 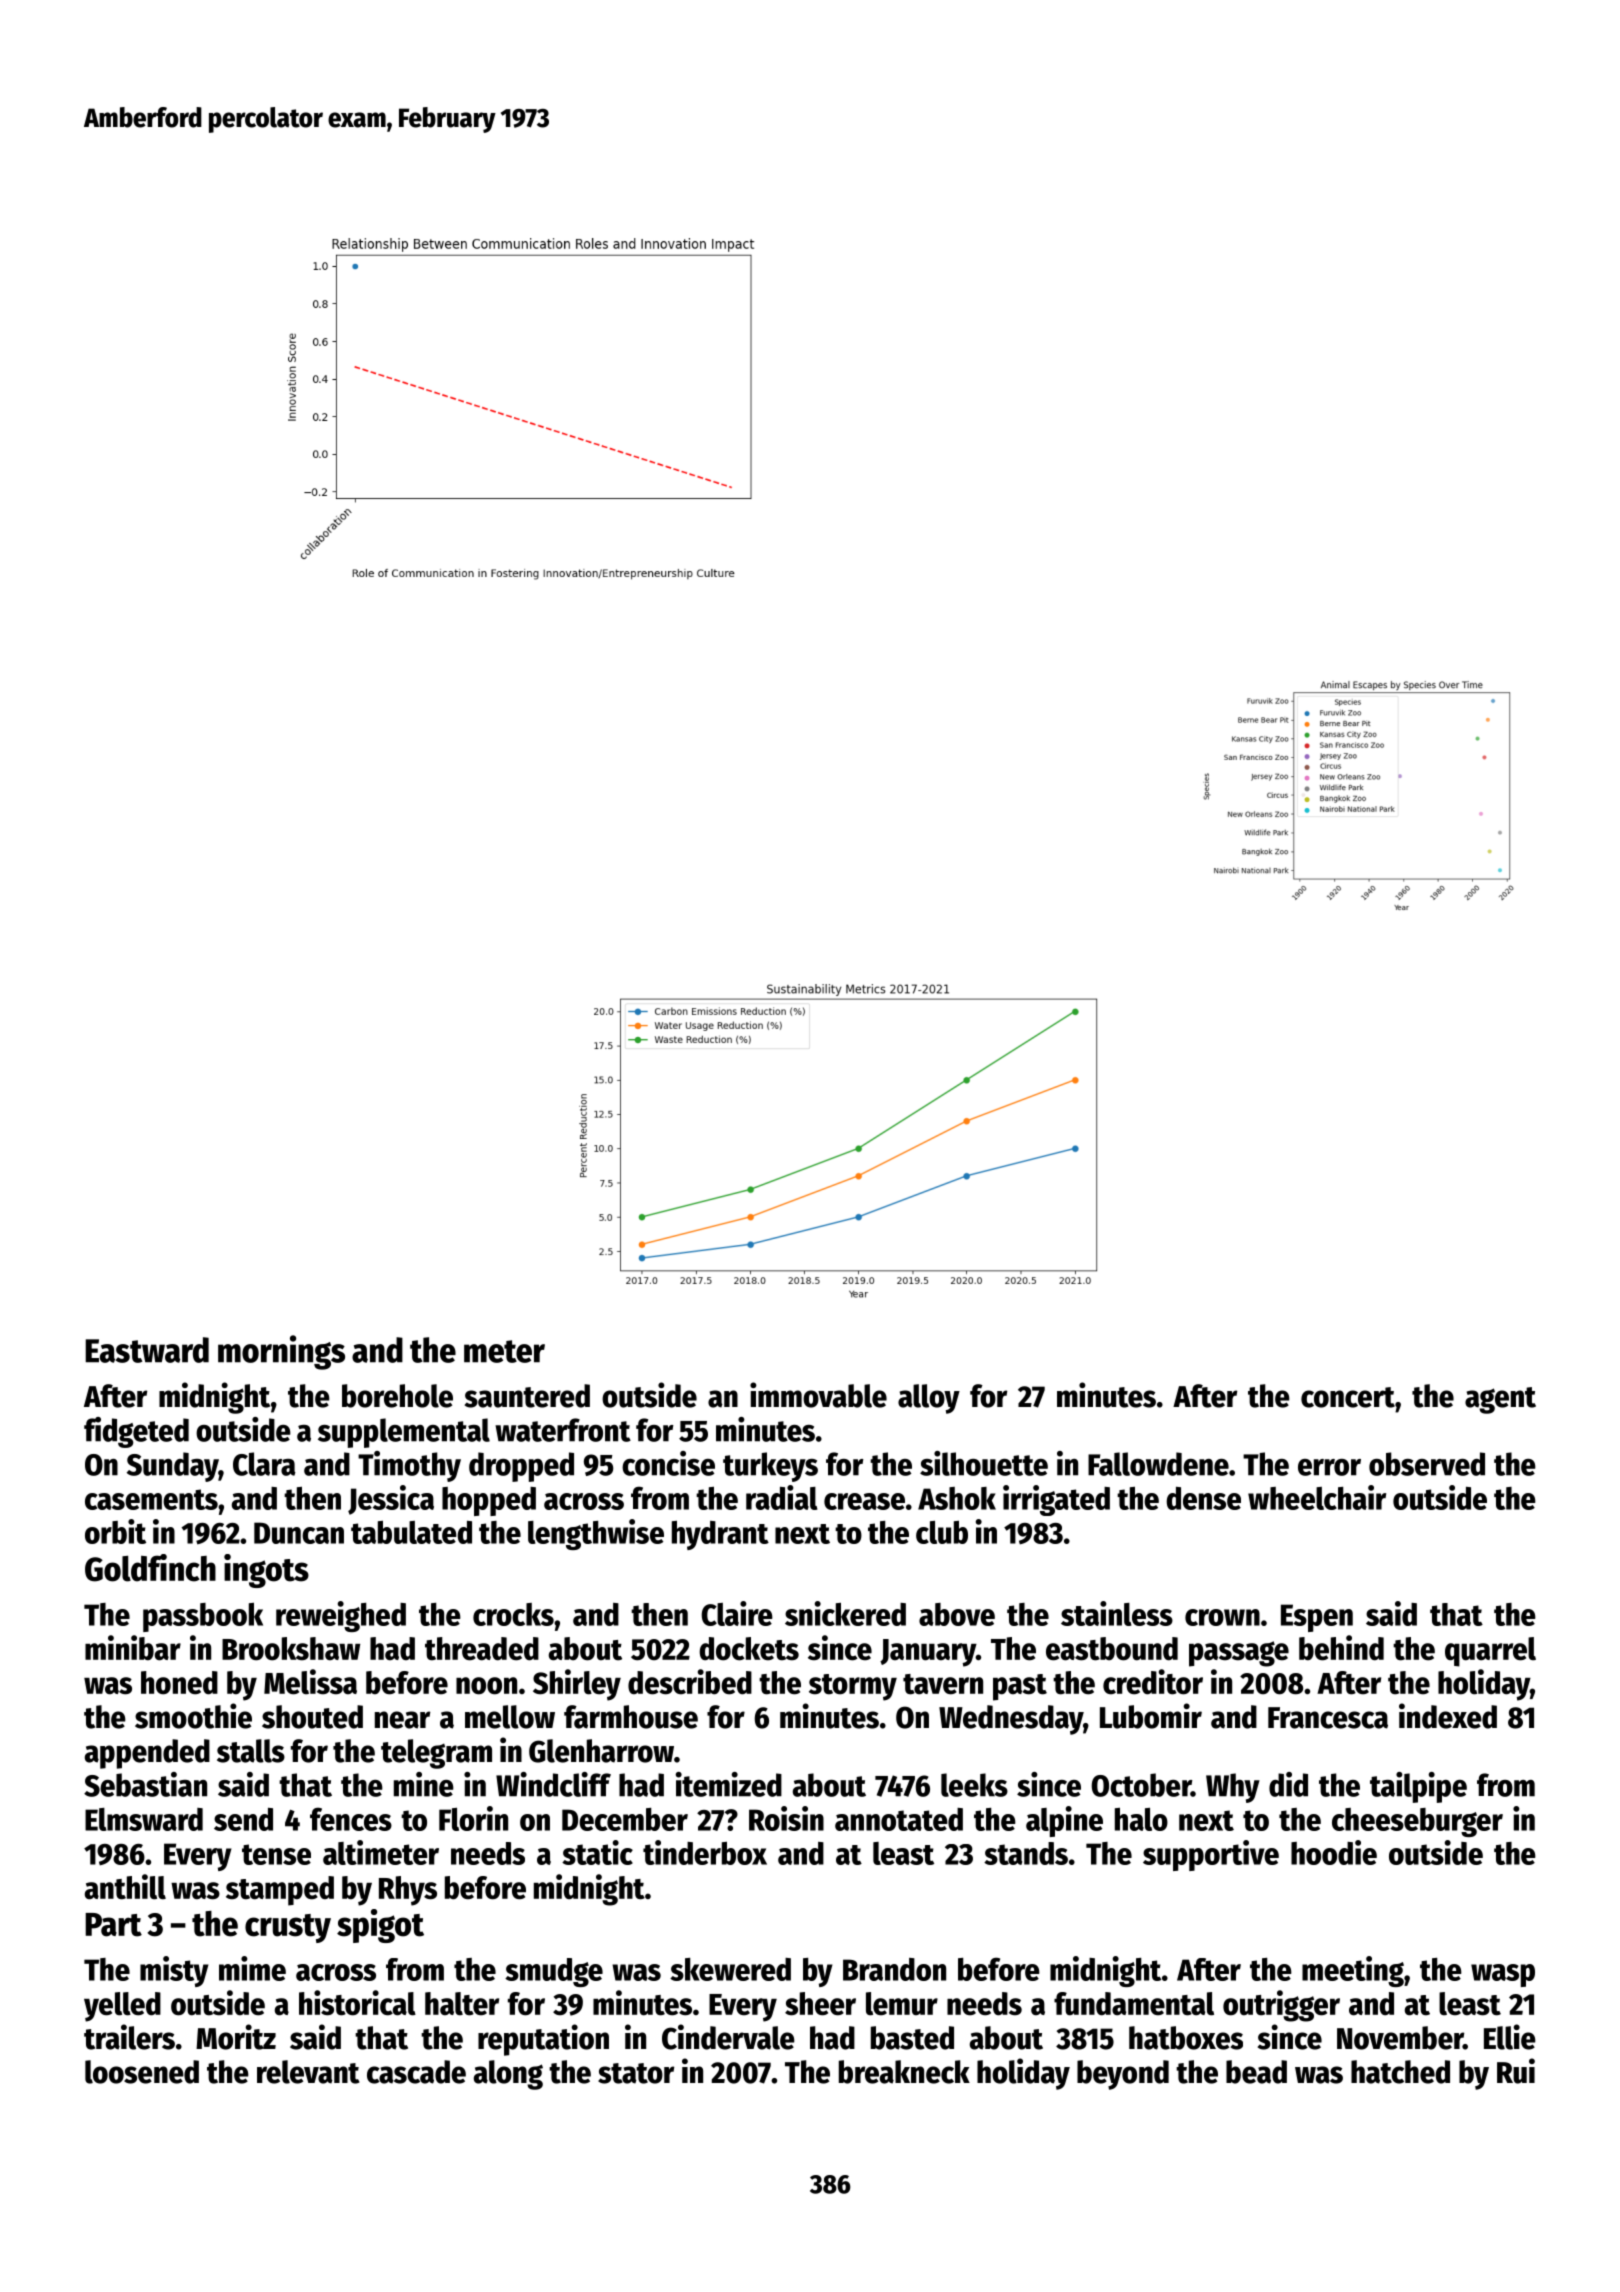 What do you see at coordinates (1348, 1397) in the screenshot?
I see `concert` at bounding box center [1348, 1397].
